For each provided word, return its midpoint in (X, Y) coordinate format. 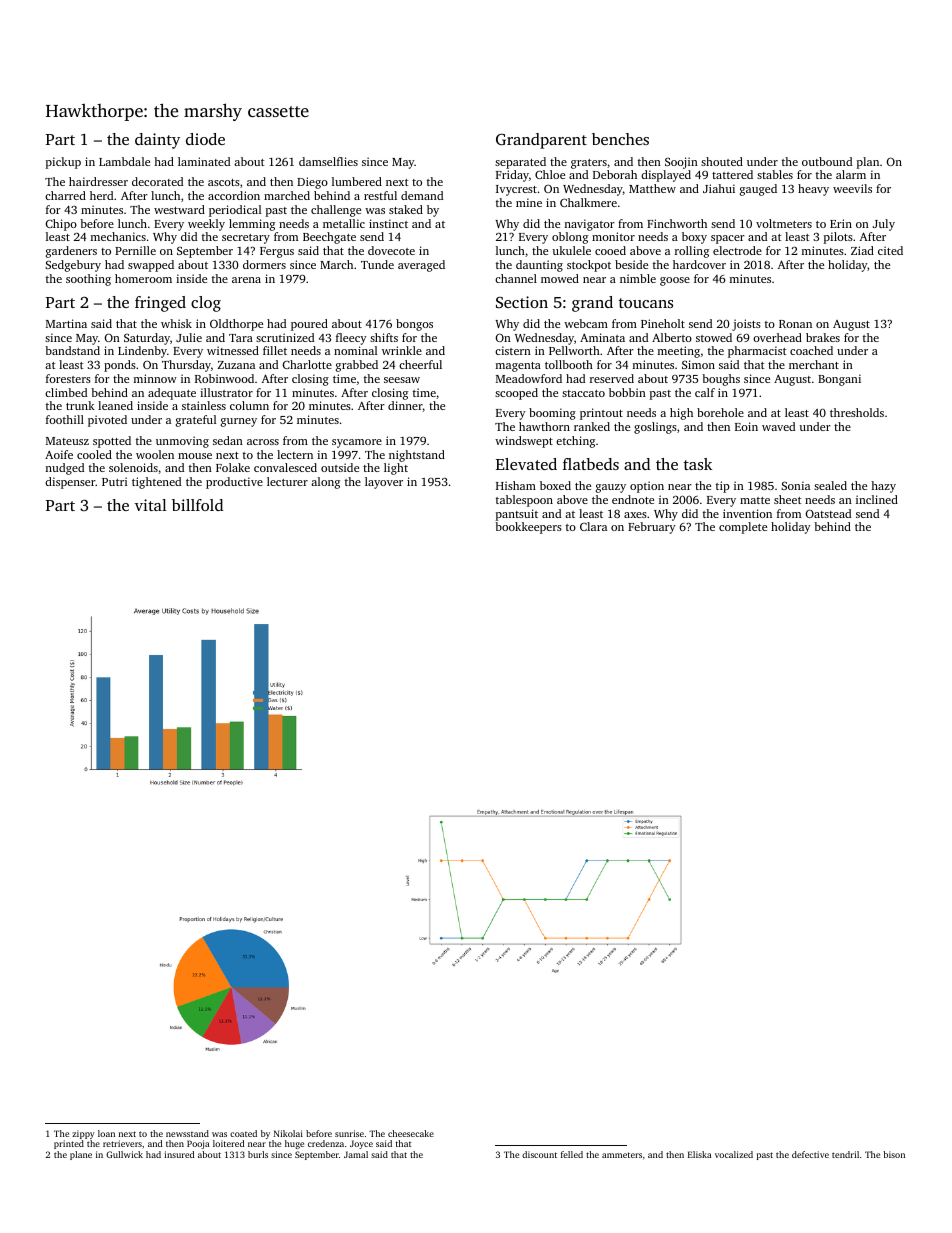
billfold (197, 505)
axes (635, 515)
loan (106, 1133)
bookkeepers (528, 528)
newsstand (187, 1133)
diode (205, 139)
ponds (120, 366)
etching (575, 442)
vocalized (734, 1154)
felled (572, 1154)
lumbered (357, 181)
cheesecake (411, 1133)
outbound (827, 161)
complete (743, 528)
